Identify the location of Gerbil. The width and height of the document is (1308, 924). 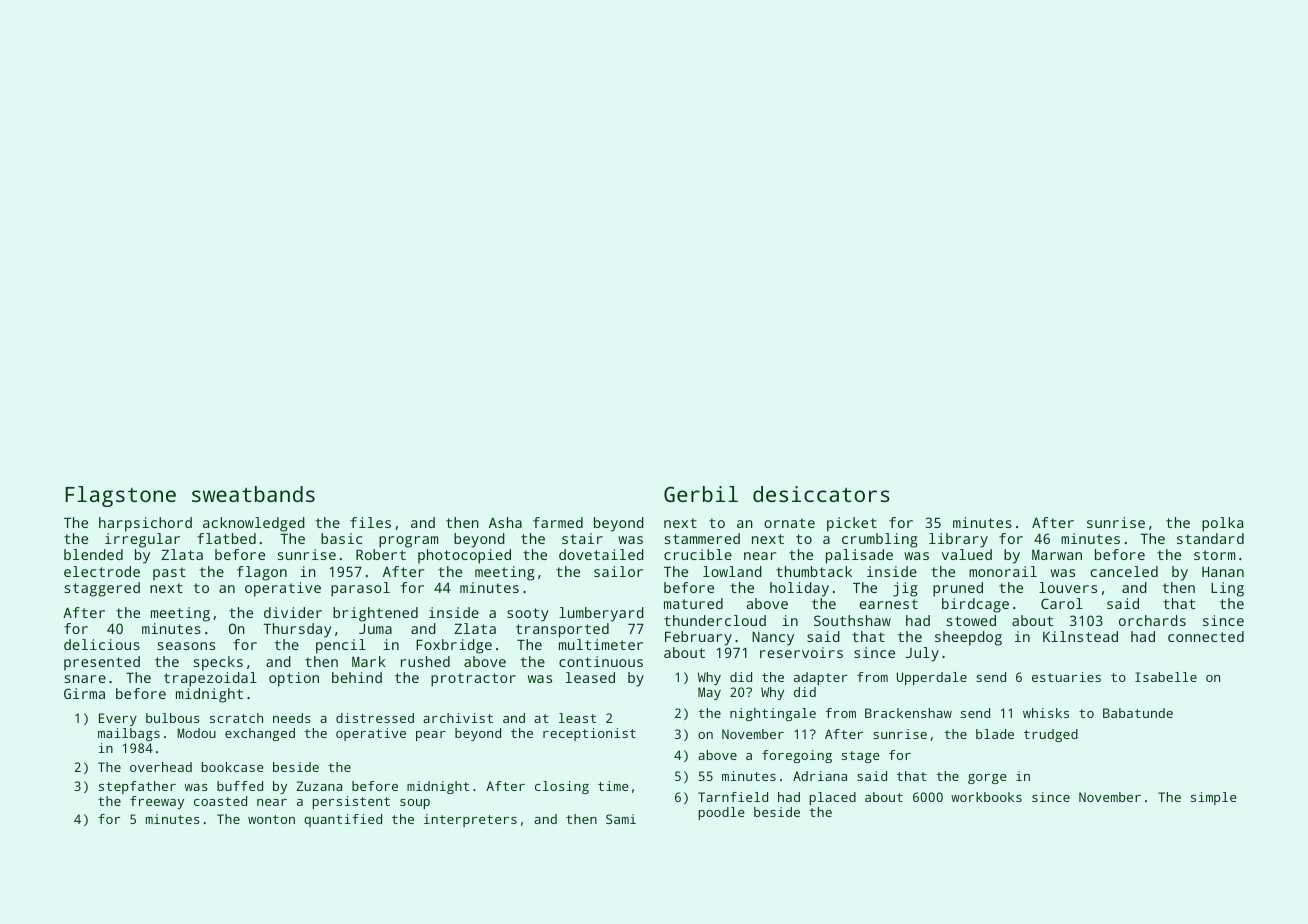
(701, 494).
